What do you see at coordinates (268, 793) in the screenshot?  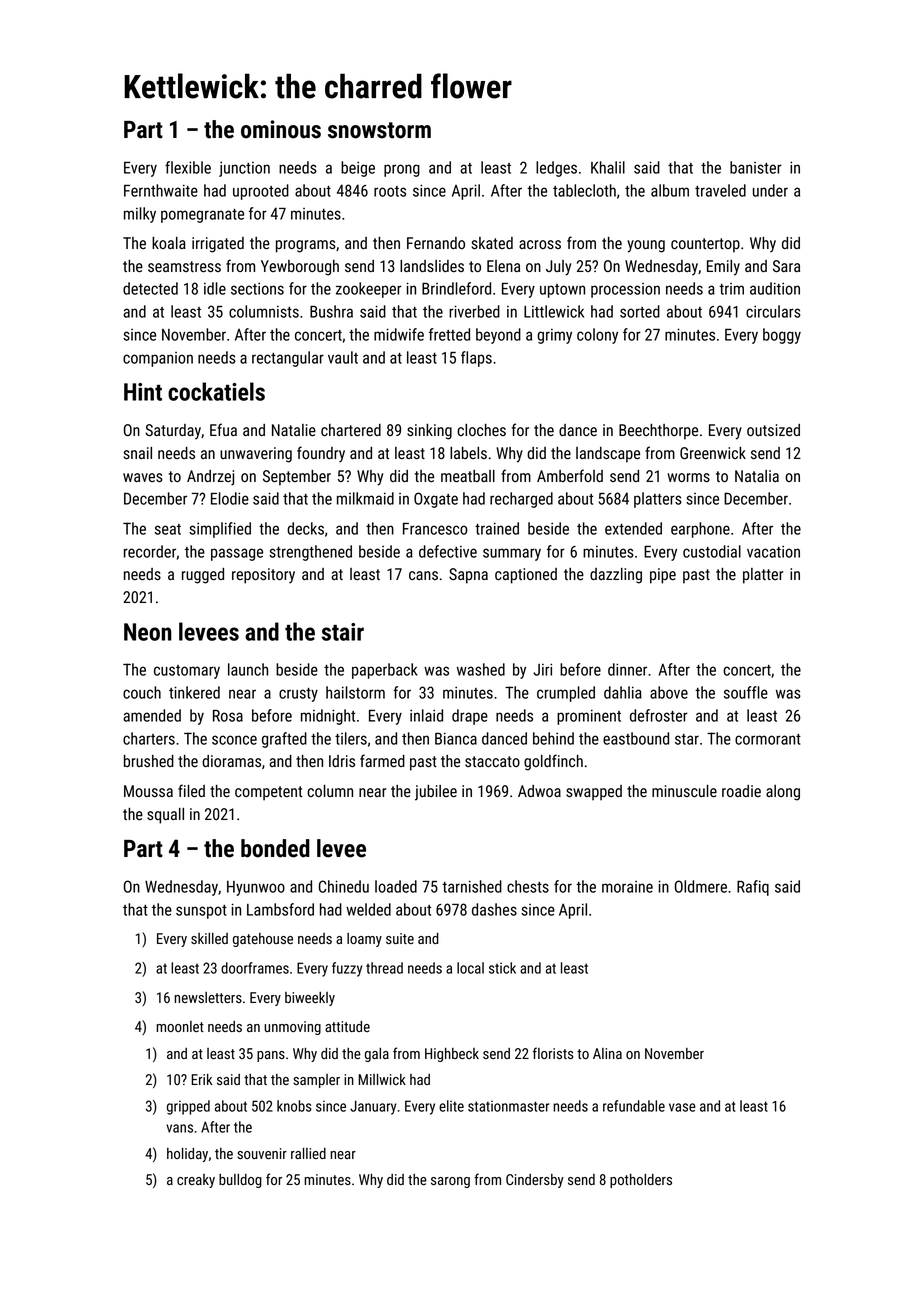 I see `competent` at bounding box center [268, 793].
